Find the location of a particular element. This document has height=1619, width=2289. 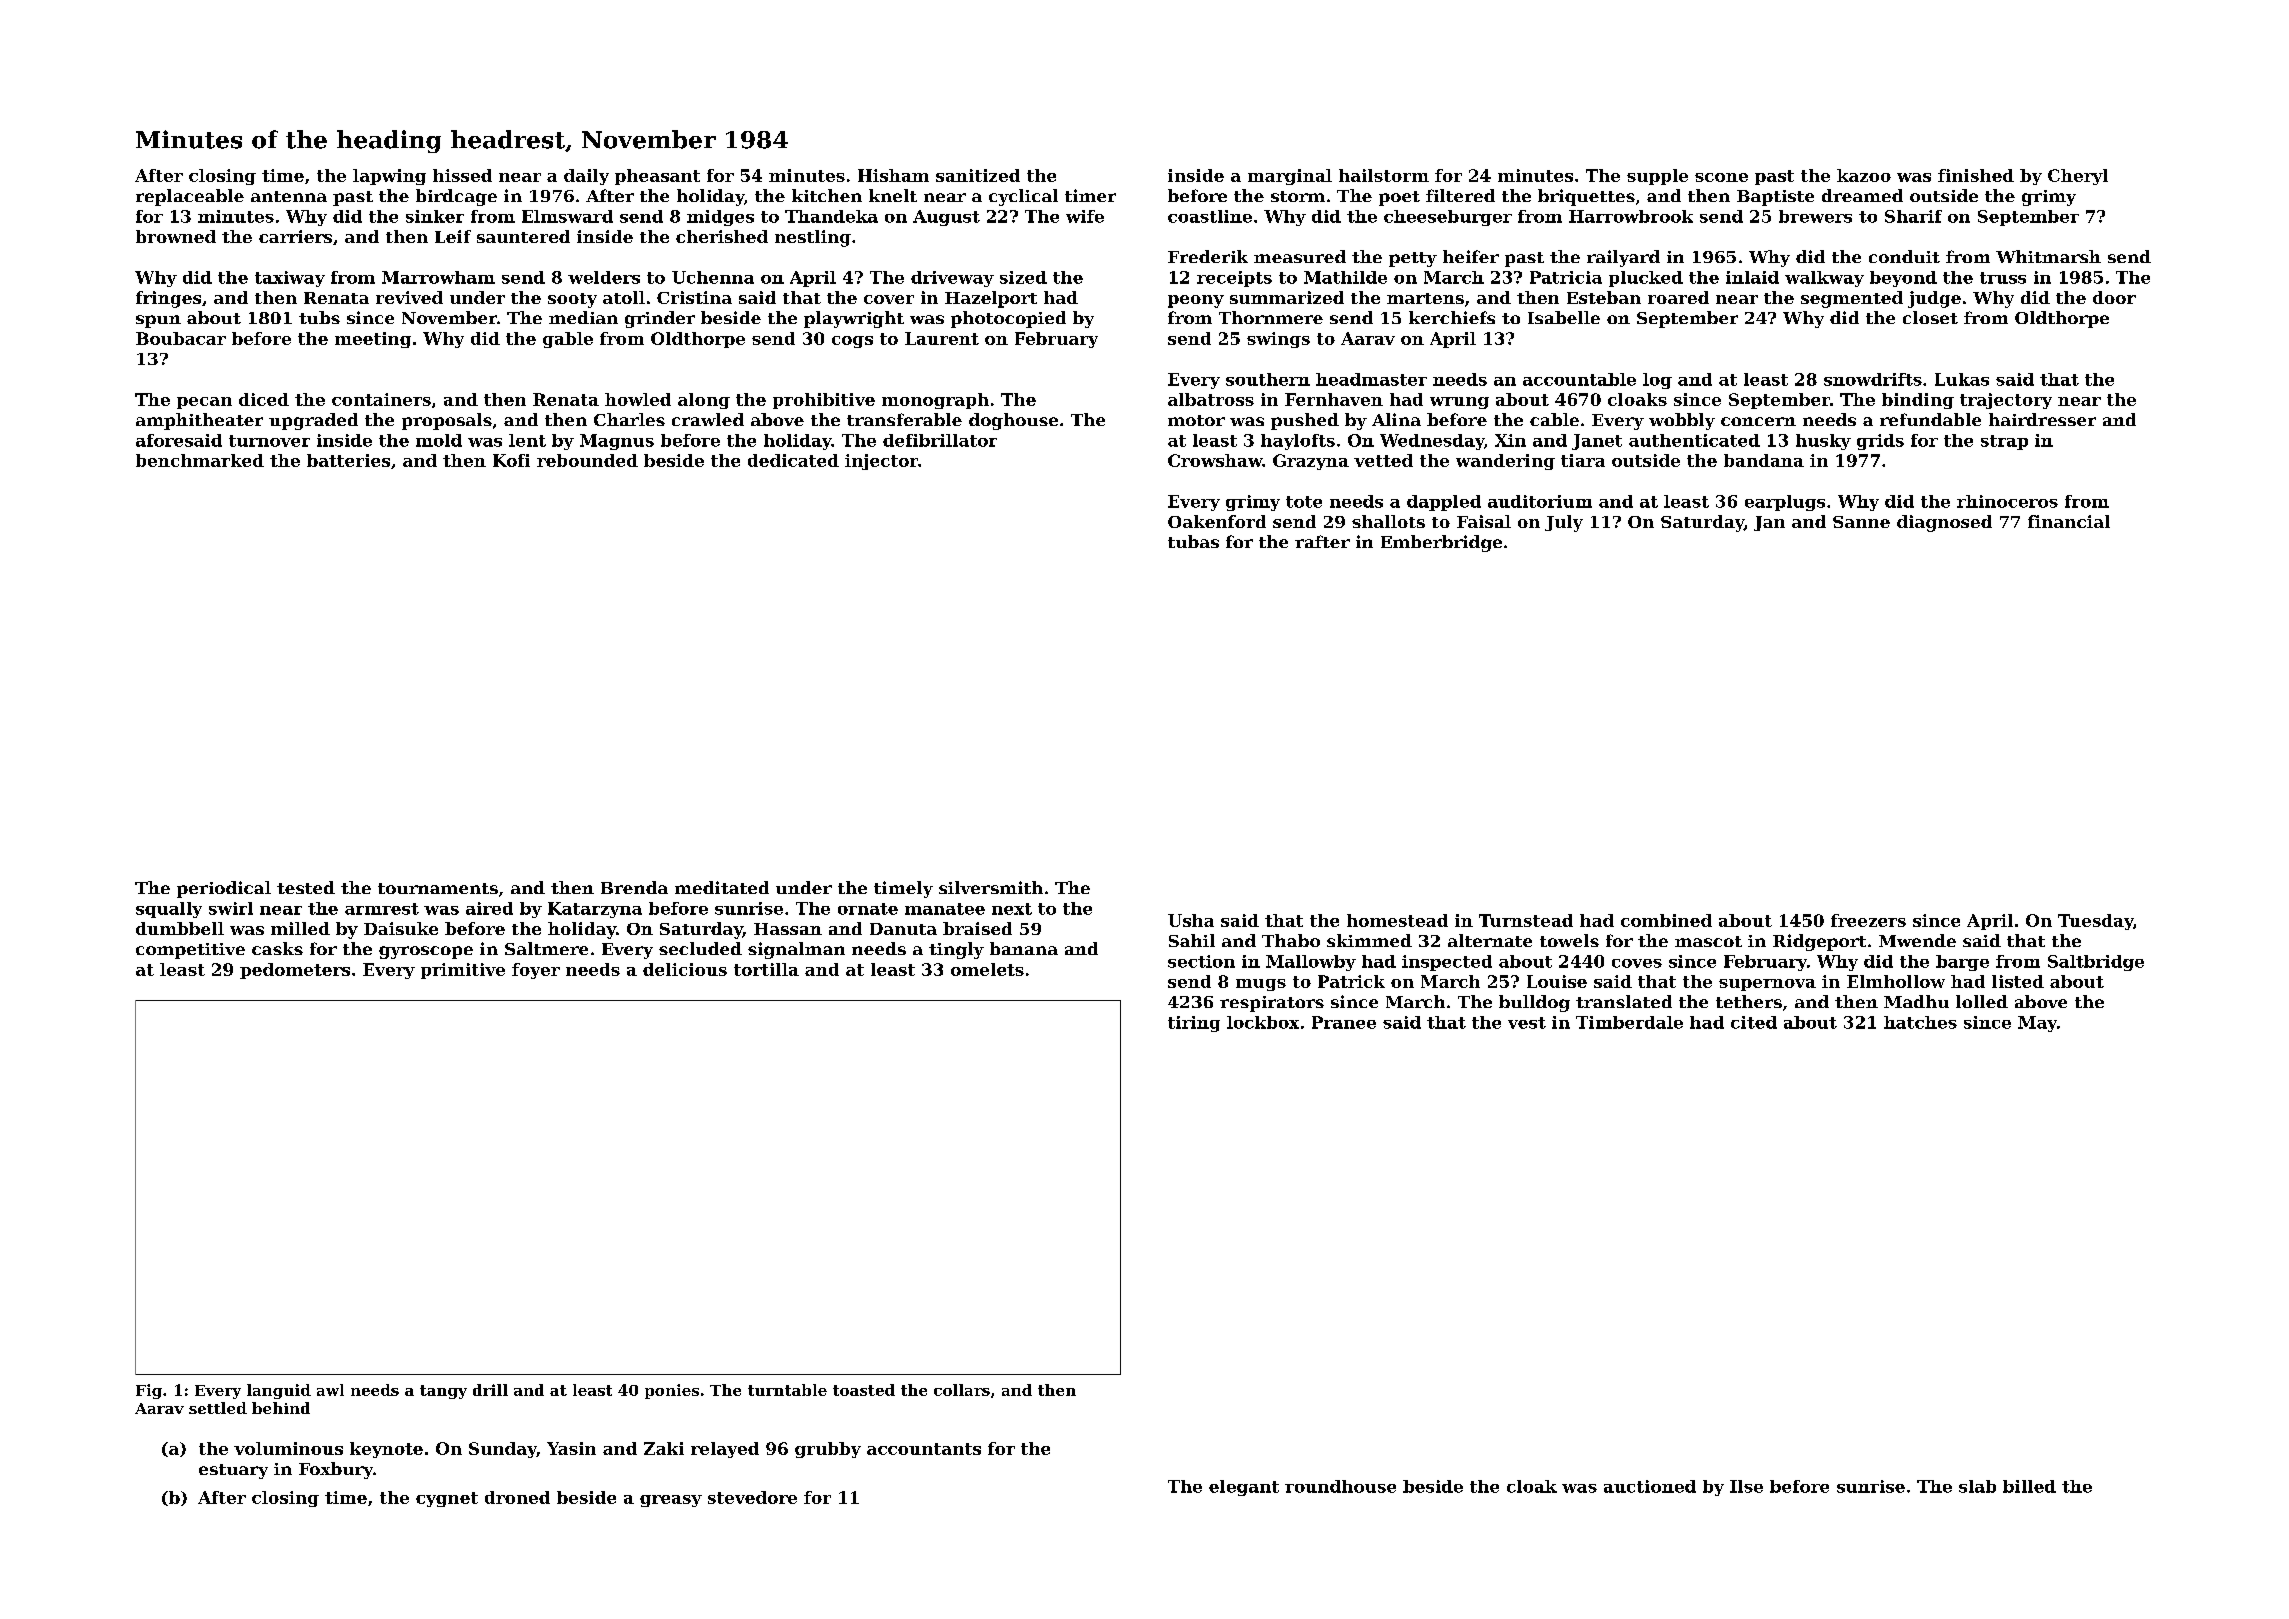

cygnet is located at coordinates (447, 1499).
